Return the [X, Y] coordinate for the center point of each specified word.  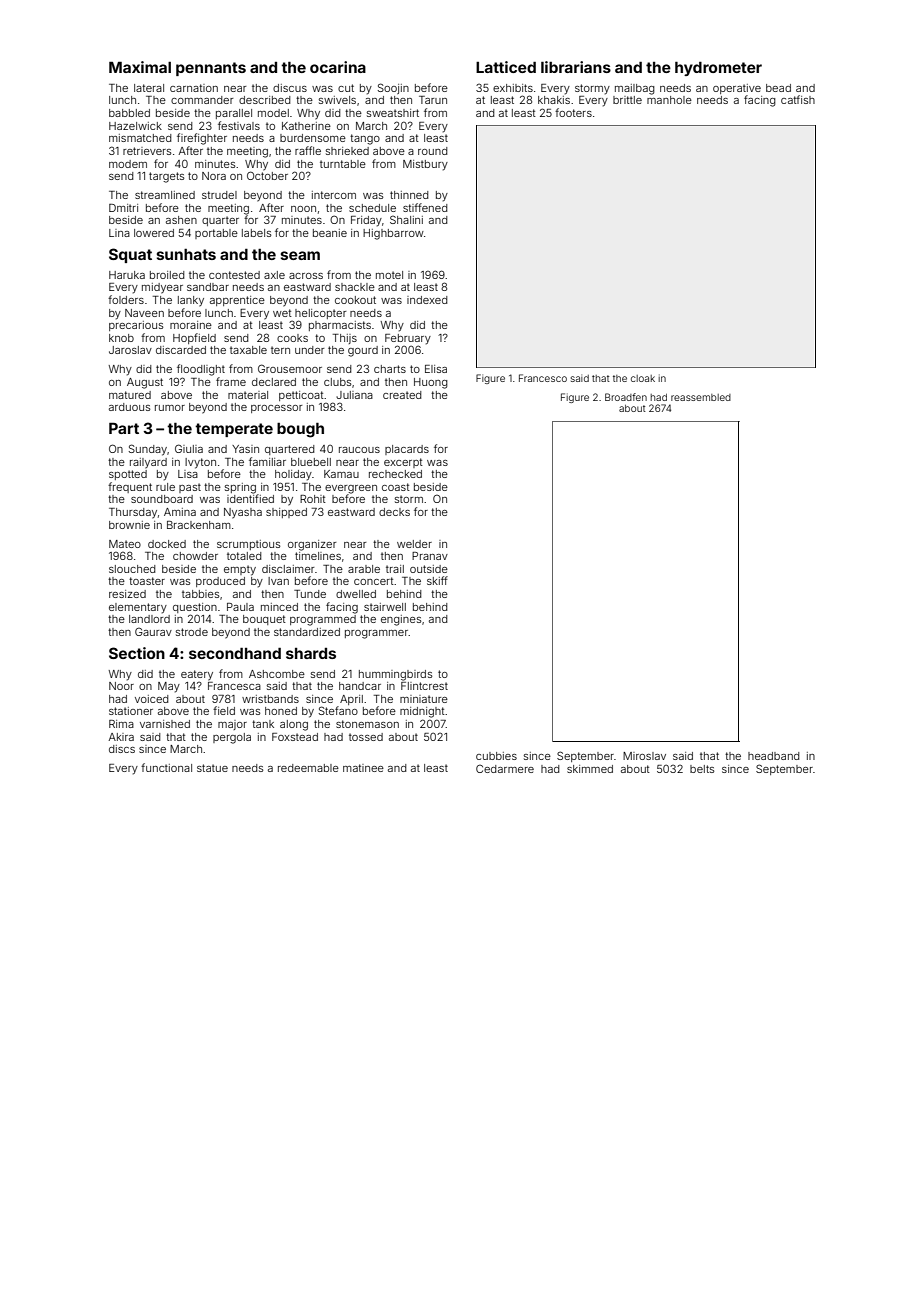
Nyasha [243, 513]
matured [130, 395]
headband [774, 756]
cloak [643, 378]
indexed [427, 300]
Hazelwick [135, 126]
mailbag [635, 89]
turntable [343, 164]
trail [395, 569]
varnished [165, 724]
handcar [360, 686]
